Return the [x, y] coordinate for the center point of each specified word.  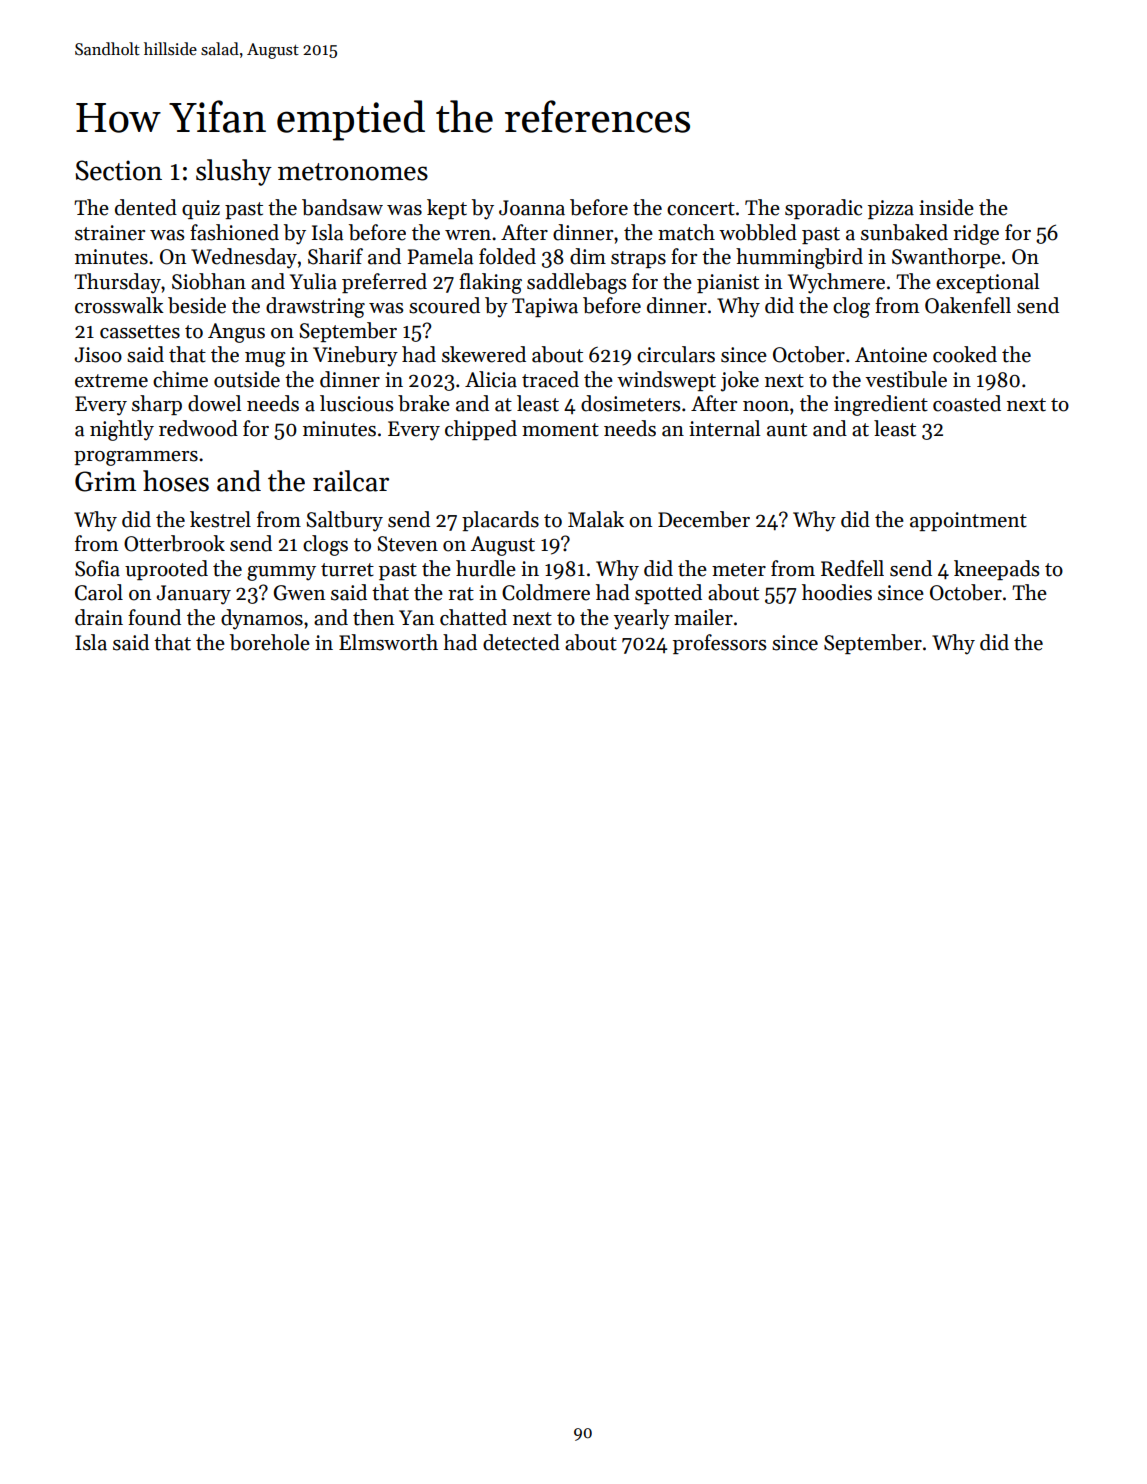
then [373, 617]
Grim [105, 481]
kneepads [996, 570]
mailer [703, 617]
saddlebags [576, 283]
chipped [481, 430]
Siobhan [209, 281]
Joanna [532, 208]
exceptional [987, 283]
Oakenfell [968, 305]
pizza [891, 209]
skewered [484, 354]
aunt [787, 430]
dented [146, 207]
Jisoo [98, 355]
